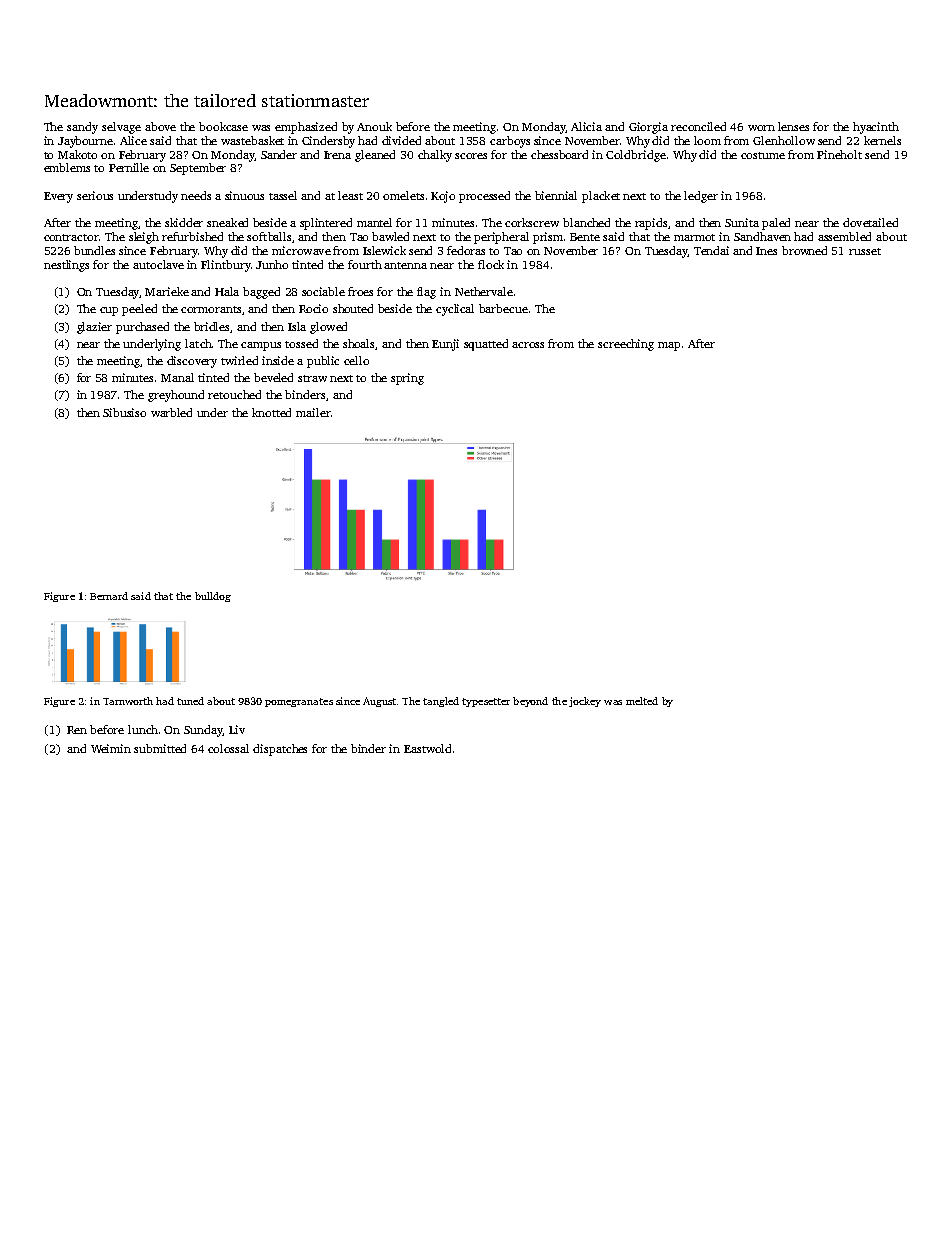  What do you see at coordinates (445, 345) in the screenshot?
I see `Eunji` at bounding box center [445, 345].
